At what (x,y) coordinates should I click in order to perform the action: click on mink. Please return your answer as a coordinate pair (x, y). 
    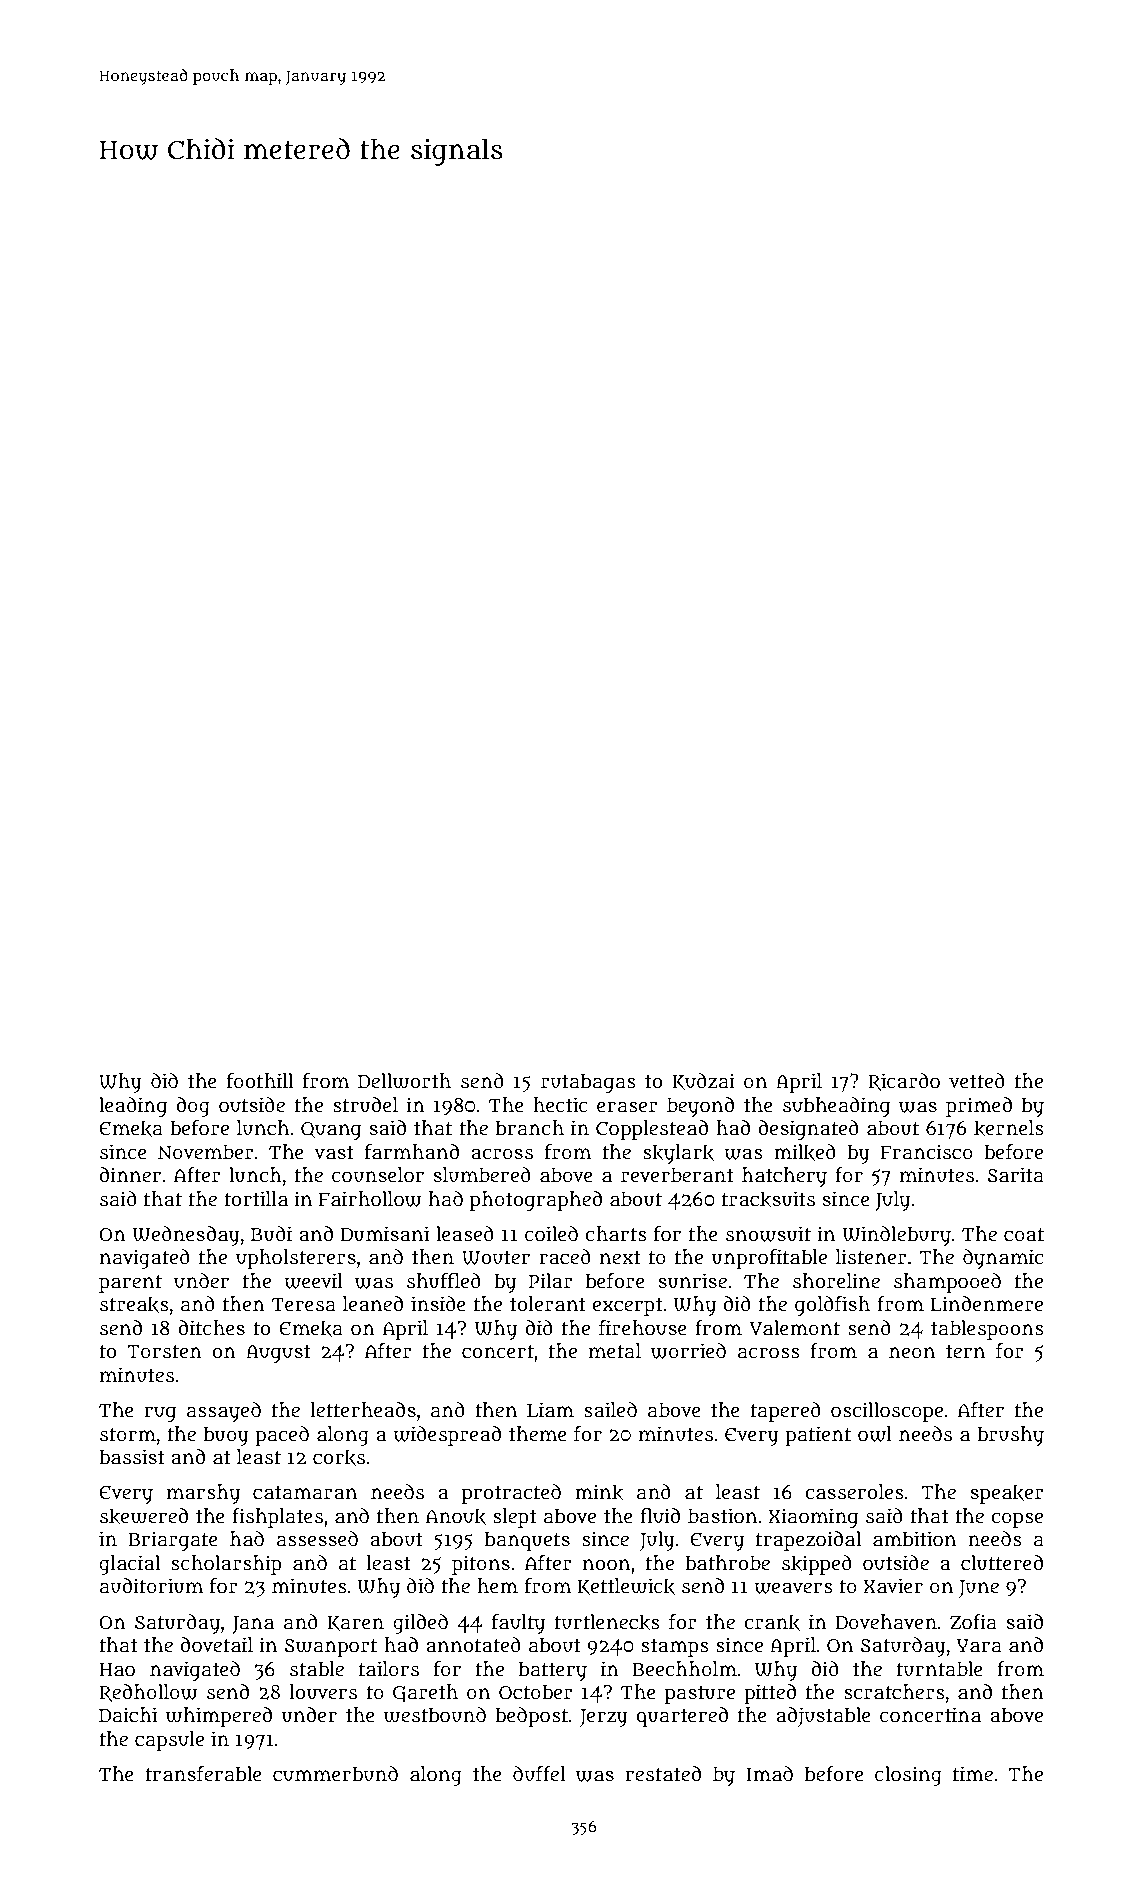
    Looking at the image, I should click on (599, 1492).
